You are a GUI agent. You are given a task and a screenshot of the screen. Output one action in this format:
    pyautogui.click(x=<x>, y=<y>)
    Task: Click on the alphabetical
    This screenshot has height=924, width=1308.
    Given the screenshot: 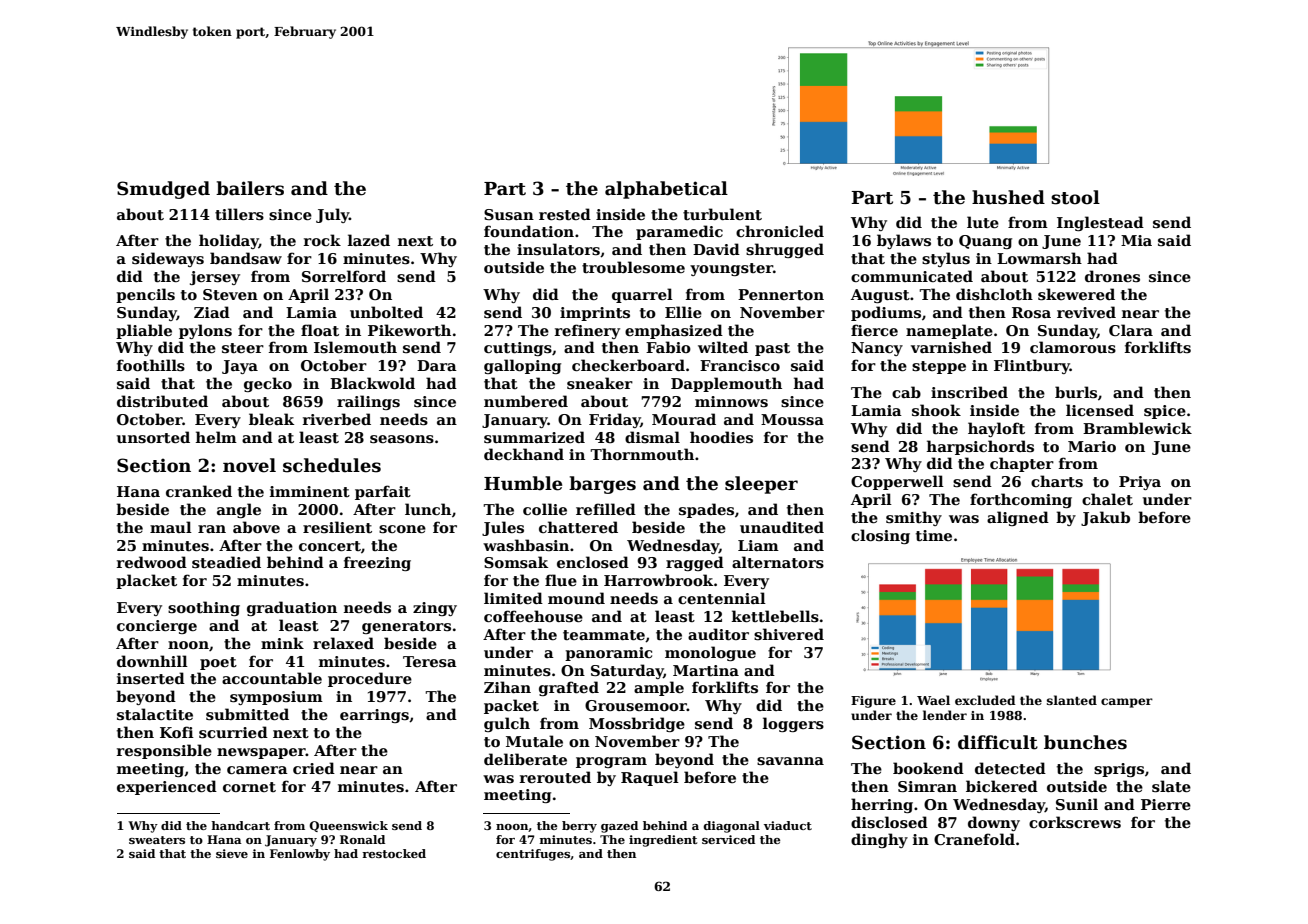 What is the action you would take?
    pyautogui.click(x=666, y=190)
